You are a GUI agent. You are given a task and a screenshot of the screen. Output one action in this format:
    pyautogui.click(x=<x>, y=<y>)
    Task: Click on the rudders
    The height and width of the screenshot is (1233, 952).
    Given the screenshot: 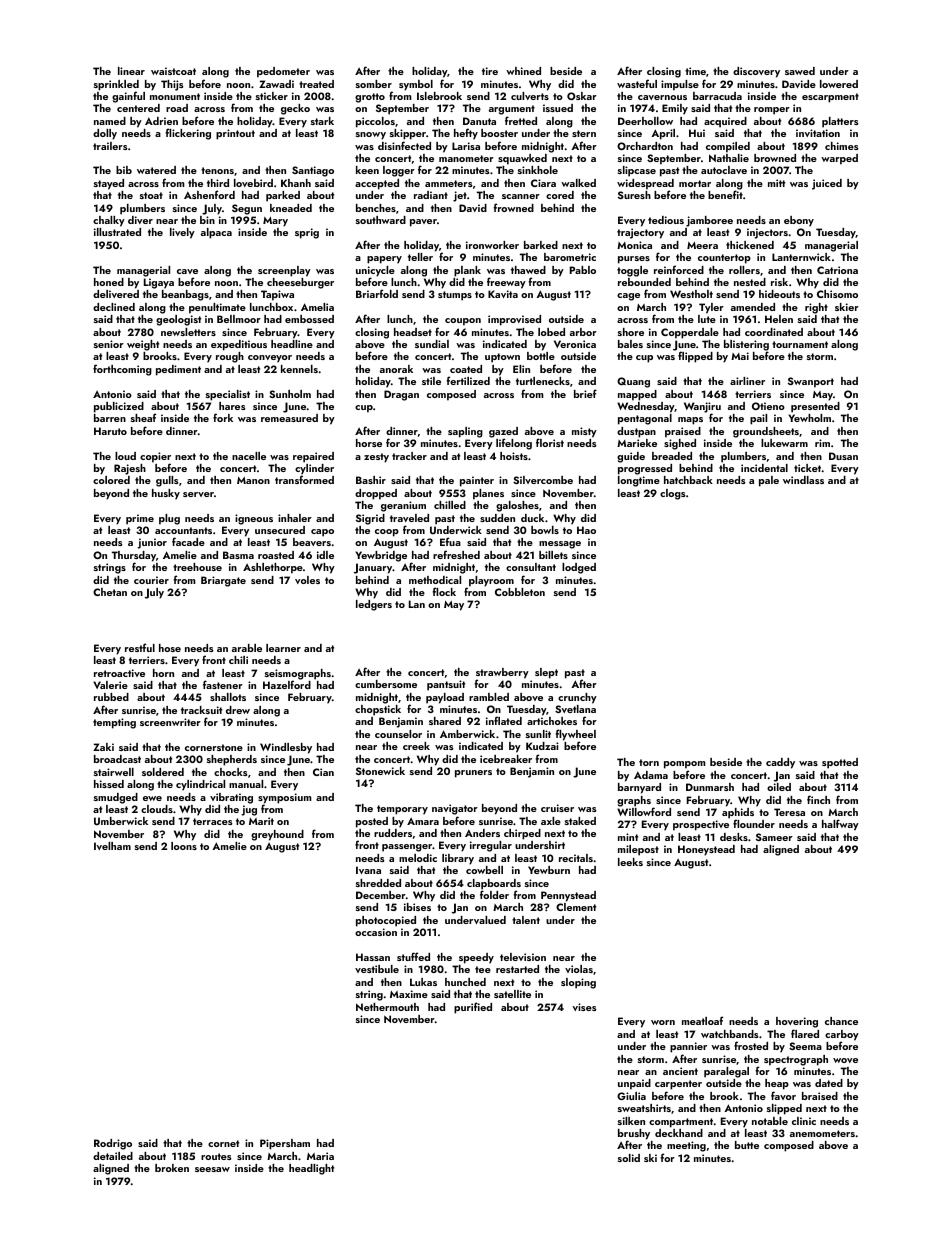 What is the action you would take?
    pyautogui.click(x=393, y=833)
